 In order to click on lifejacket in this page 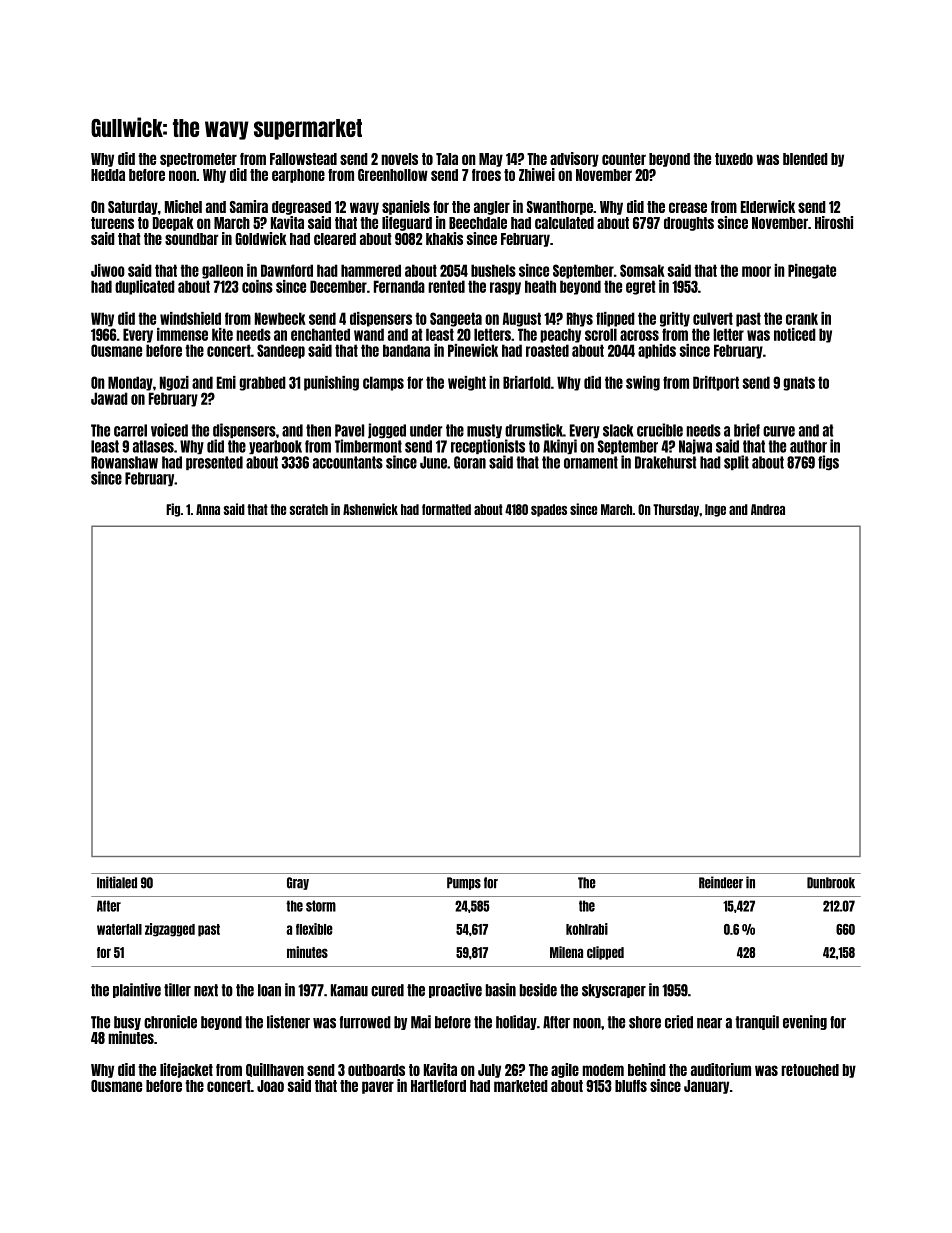, I will do `click(186, 1070)`.
